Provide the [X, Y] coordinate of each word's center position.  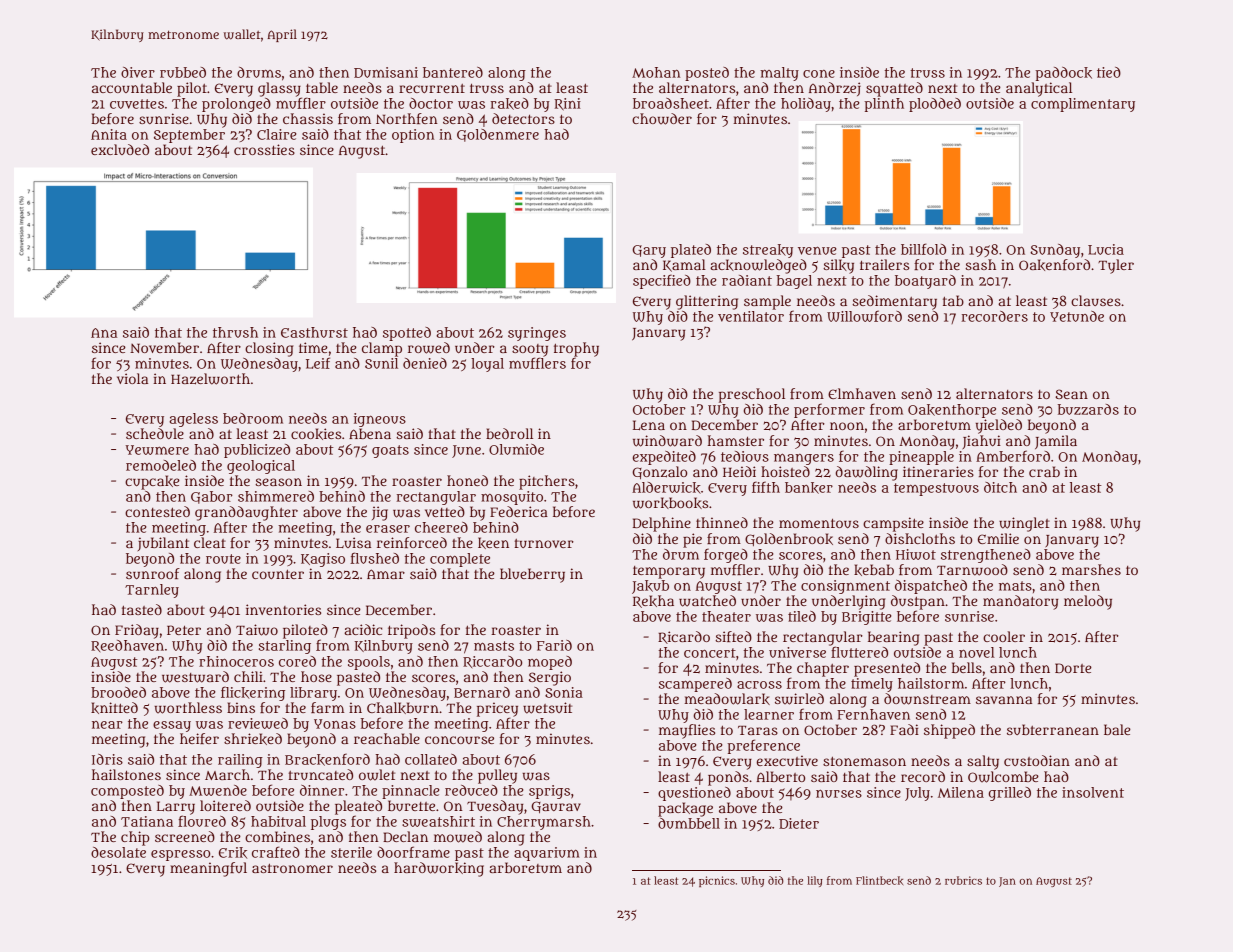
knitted [114, 708]
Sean [1071, 394]
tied [1109, 72]
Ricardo [684, 637]
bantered [453, 72]
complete [460, 560]
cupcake [152, 482]
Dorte [1073, 668]
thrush [235, 332]
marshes [1091, 569]
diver [138, 72]
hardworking [439, 869]
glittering [707, 302]
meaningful [208, 869]
